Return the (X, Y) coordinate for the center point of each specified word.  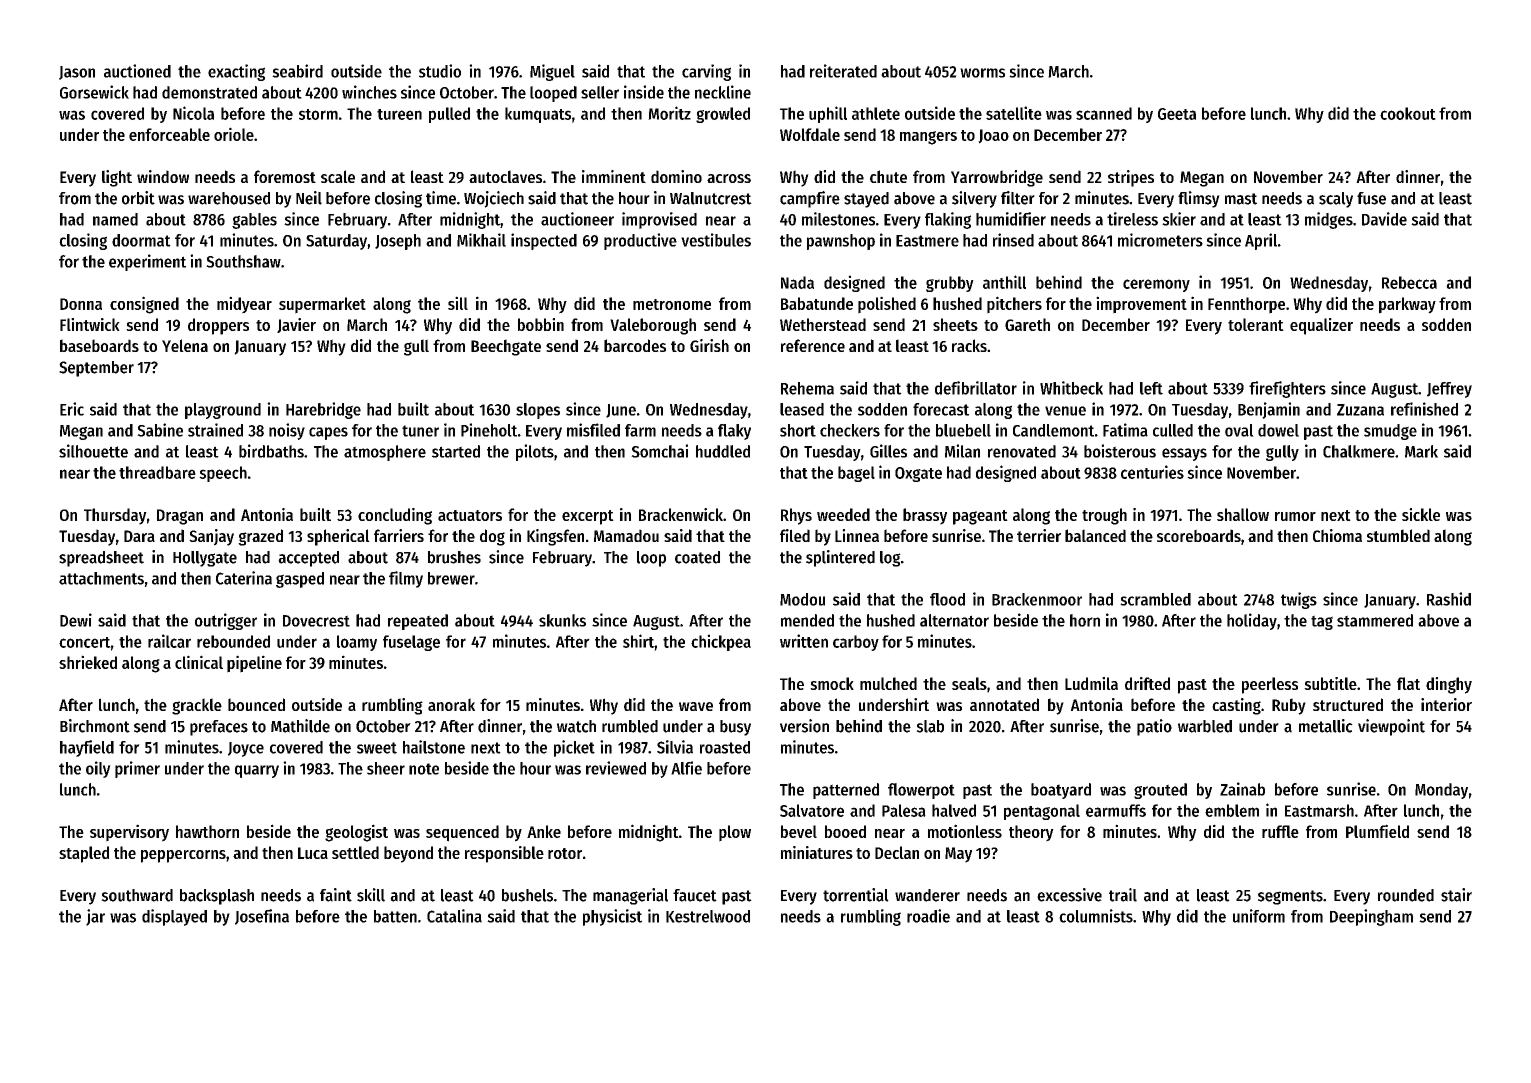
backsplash (217, 897)
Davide (1384, 219)
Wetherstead (823, 324)
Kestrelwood (708, 916)
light (117, 178)
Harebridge (323, 410)
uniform (1259, 916)
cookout (1408, 113)
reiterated (843, 71)
